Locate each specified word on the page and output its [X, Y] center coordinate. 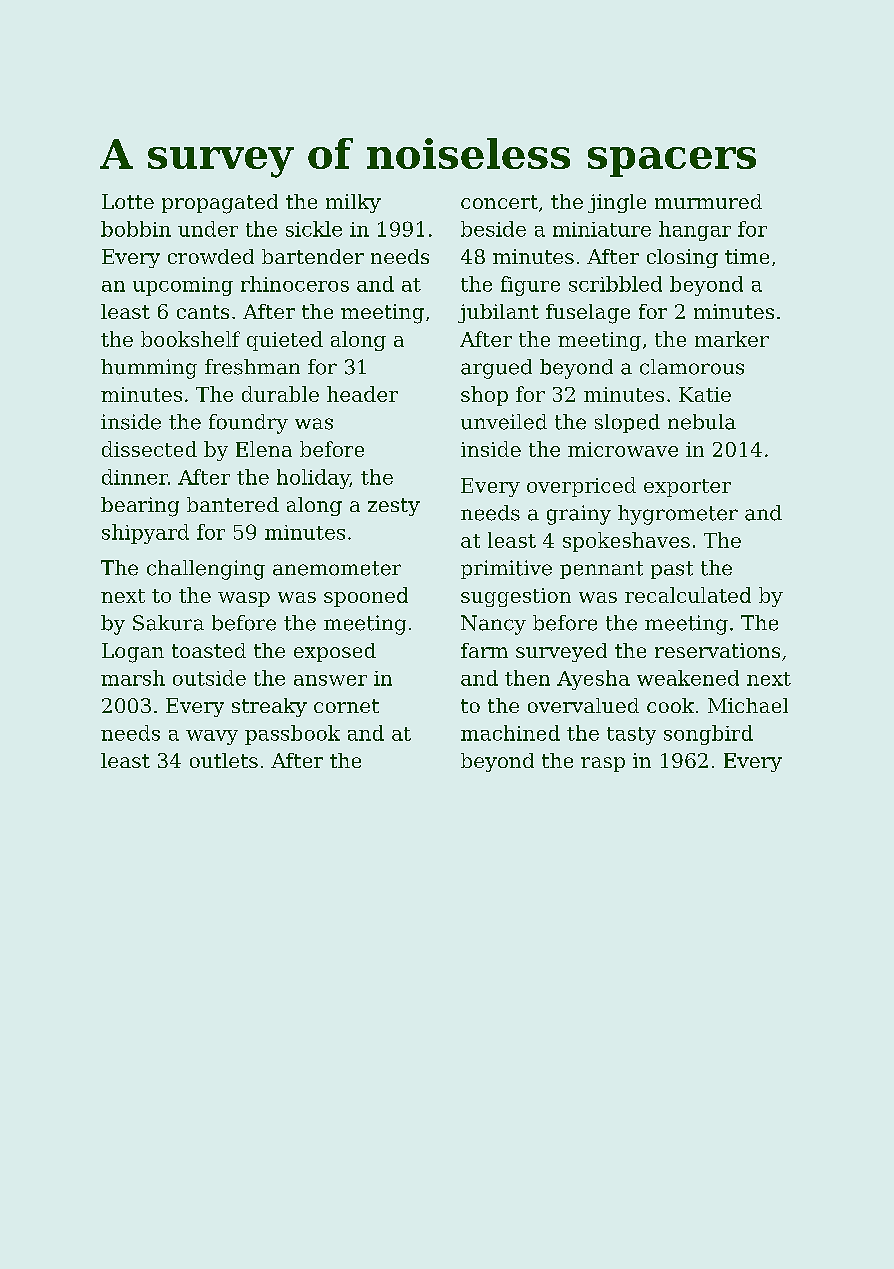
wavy [212, 737]
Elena [264, 449]
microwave [623, 449]
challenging [206, 570]
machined [510, 733]
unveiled [504, 422]
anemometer [337, 568]
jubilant [498, 313]
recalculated [688, 595]
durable [280, 394]
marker [732, 339]
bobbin [136, 229]
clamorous [692, 367]
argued [496, 369]
